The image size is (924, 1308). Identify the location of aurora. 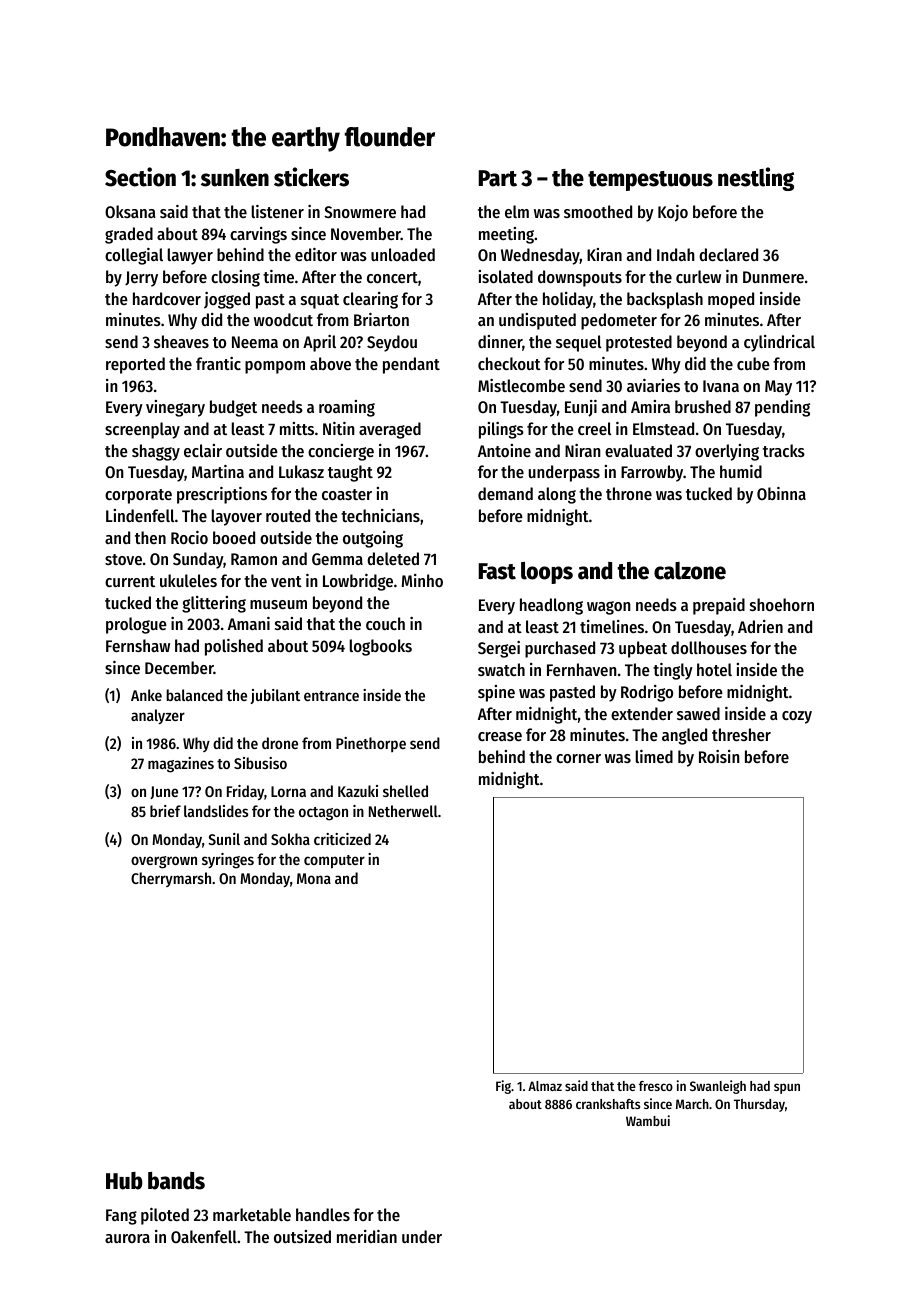
(127, 1238).
